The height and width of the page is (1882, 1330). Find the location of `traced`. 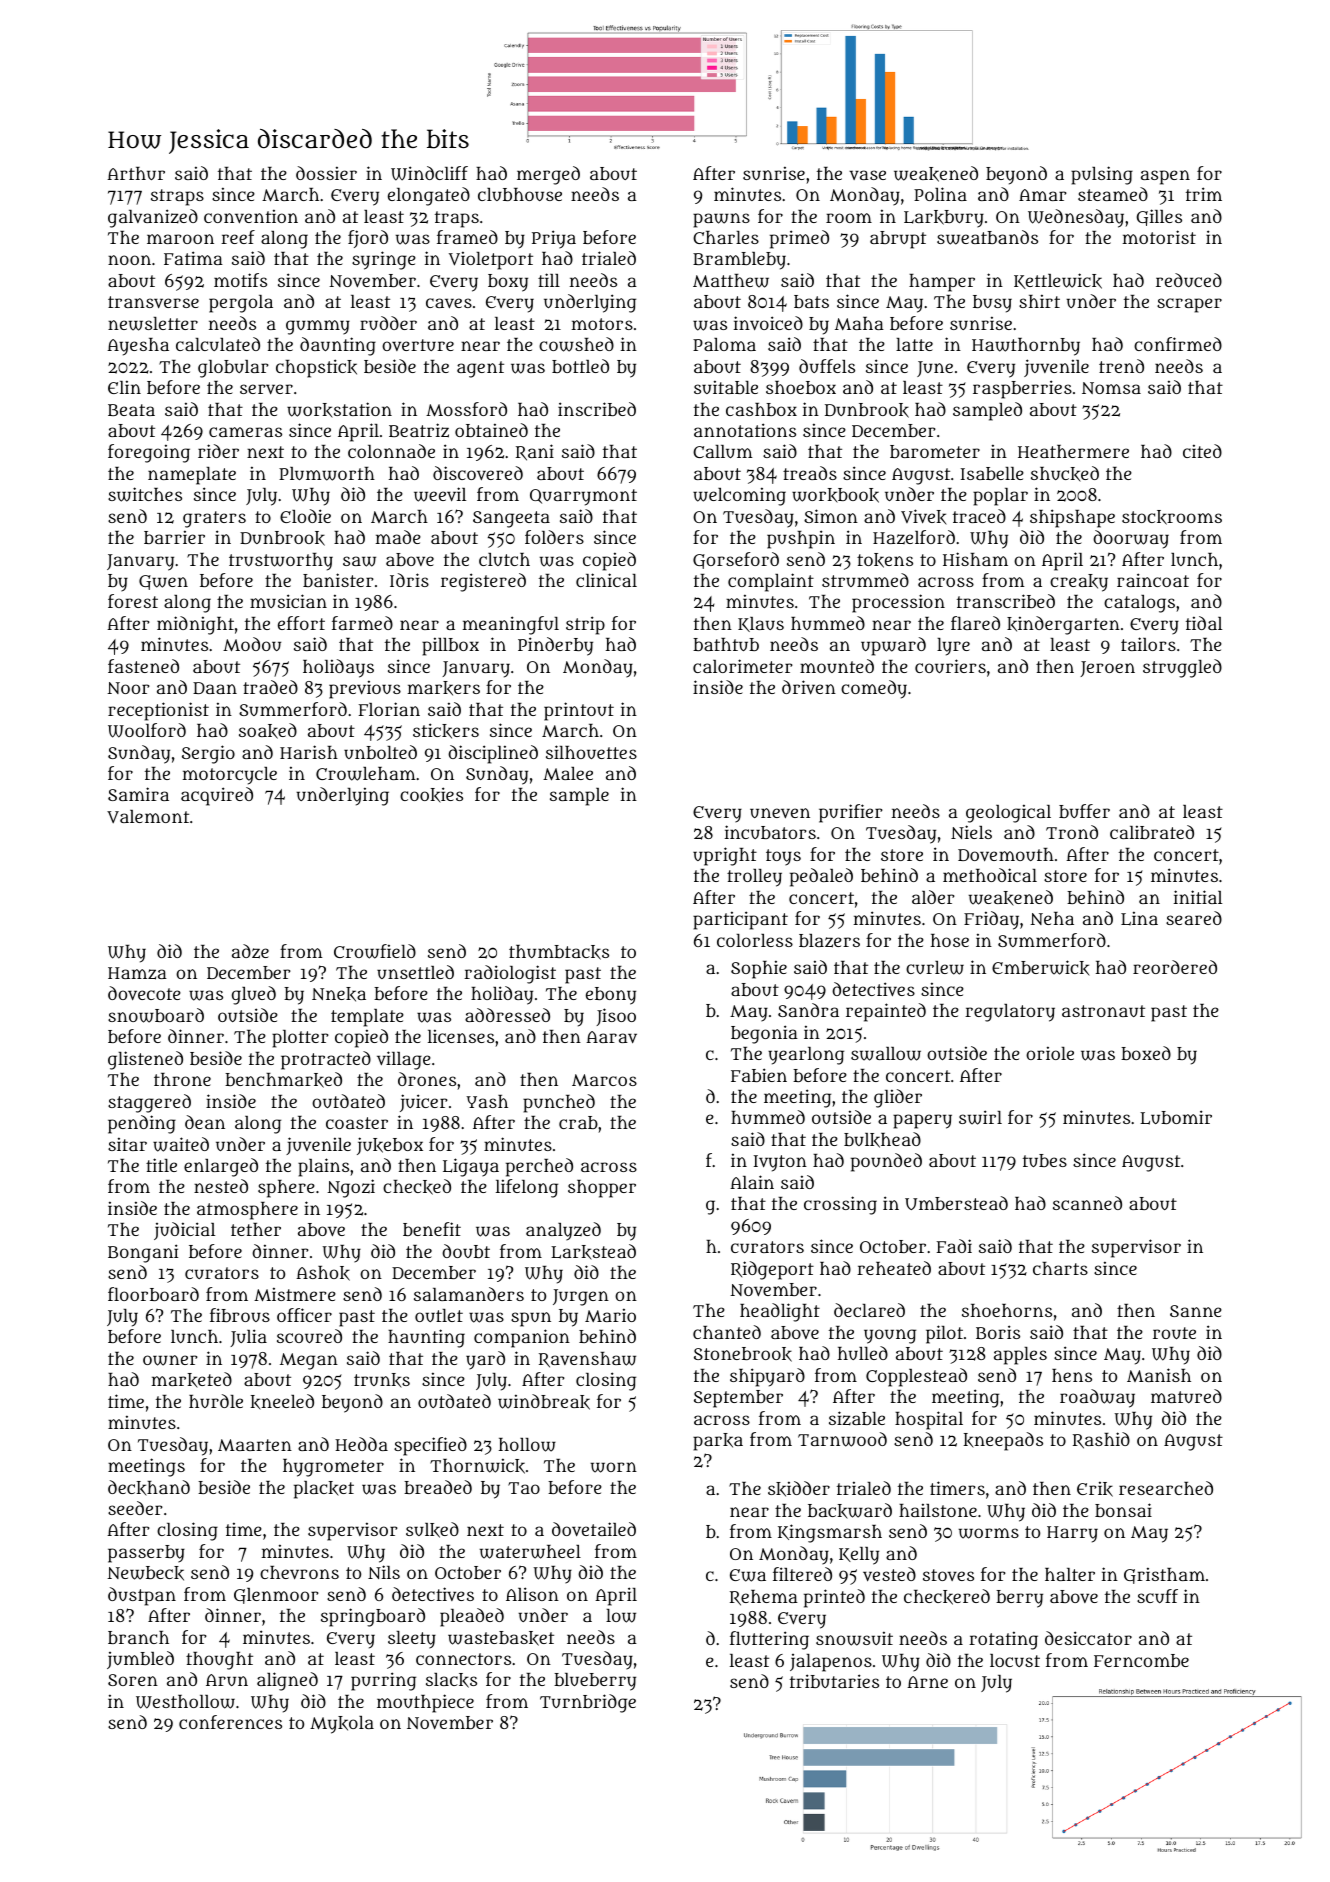

traced is located at coordinates (979, 516).
